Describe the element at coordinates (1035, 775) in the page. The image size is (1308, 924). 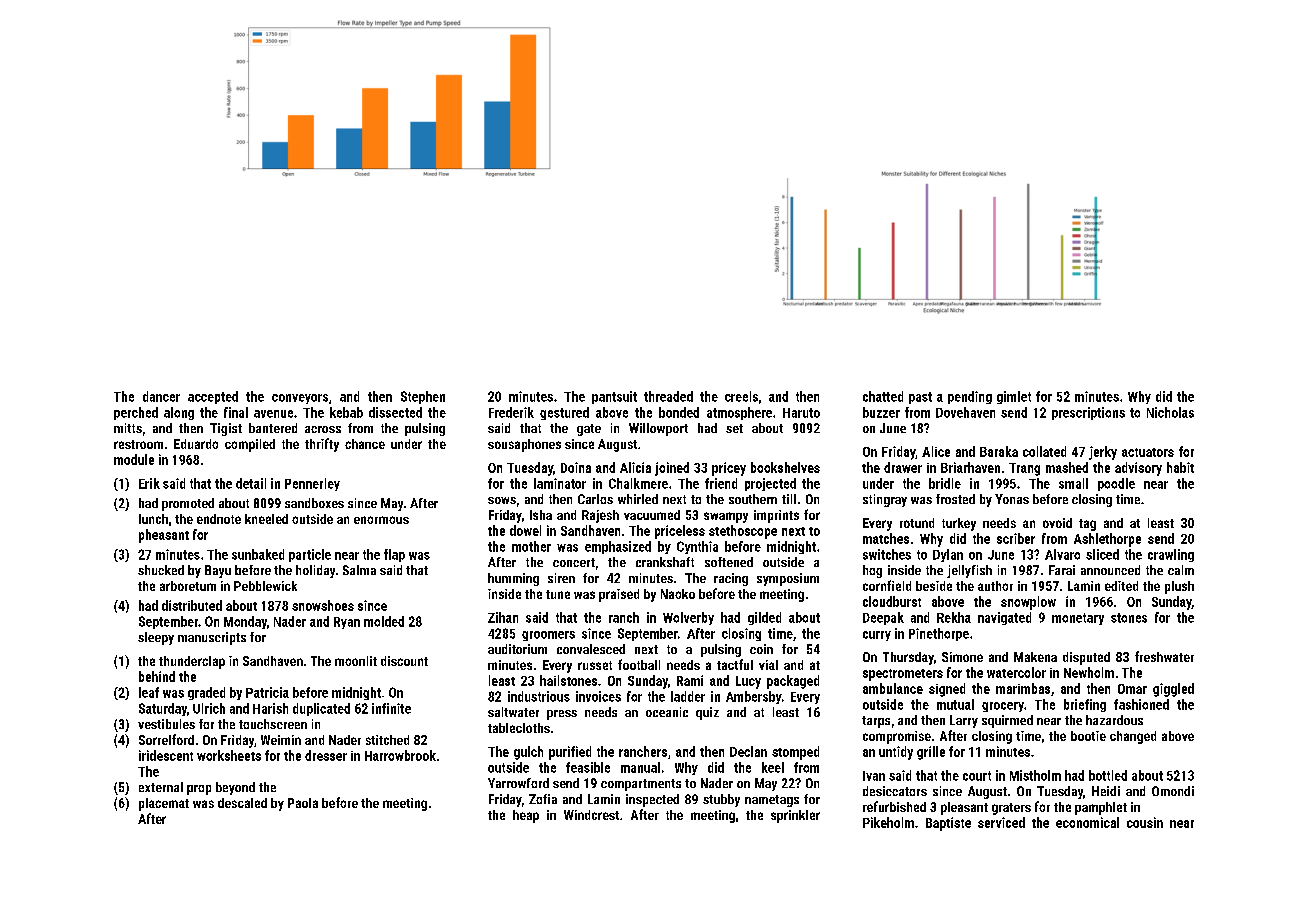
I see `Mistholm` at that location.
